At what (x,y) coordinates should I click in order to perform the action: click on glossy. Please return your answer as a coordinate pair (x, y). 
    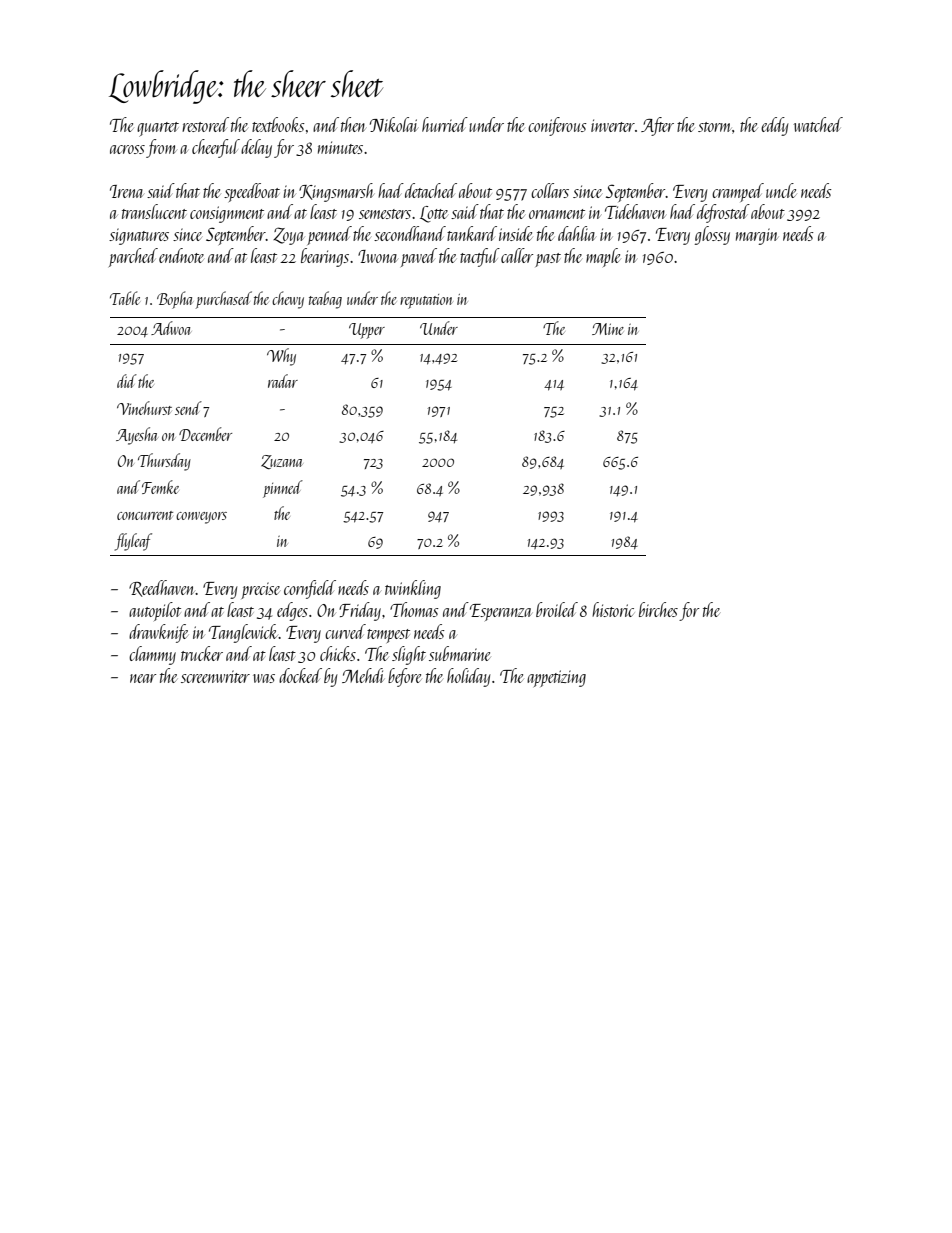
    Looking at the image, I should click on (712, 235).
